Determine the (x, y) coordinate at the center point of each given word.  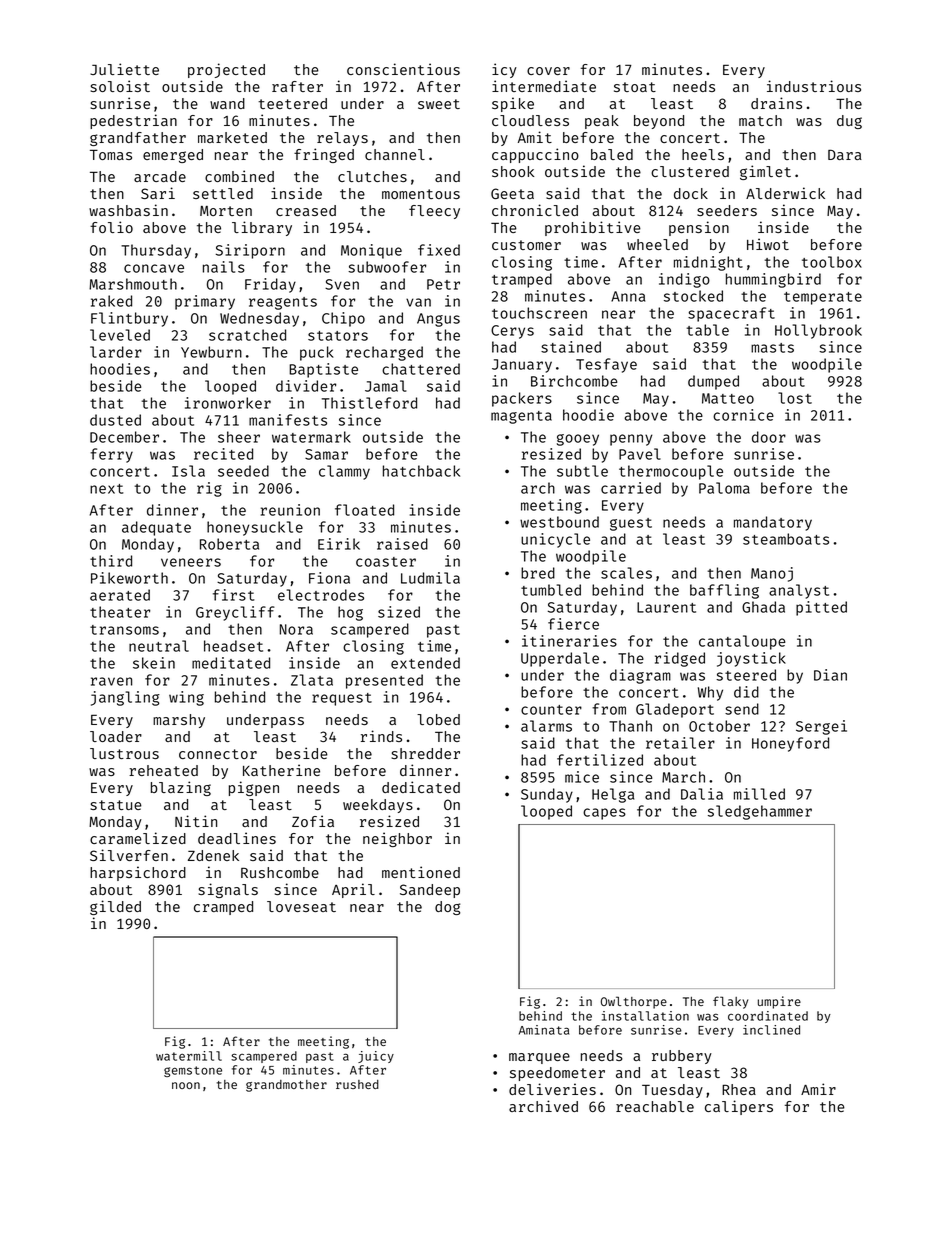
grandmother (286, 1086)
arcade (160, 176)
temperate (823, 298)
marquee (539, 1058)
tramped (522, 280)
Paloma (724, 488)
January (522, 366)
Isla (188, 471)
